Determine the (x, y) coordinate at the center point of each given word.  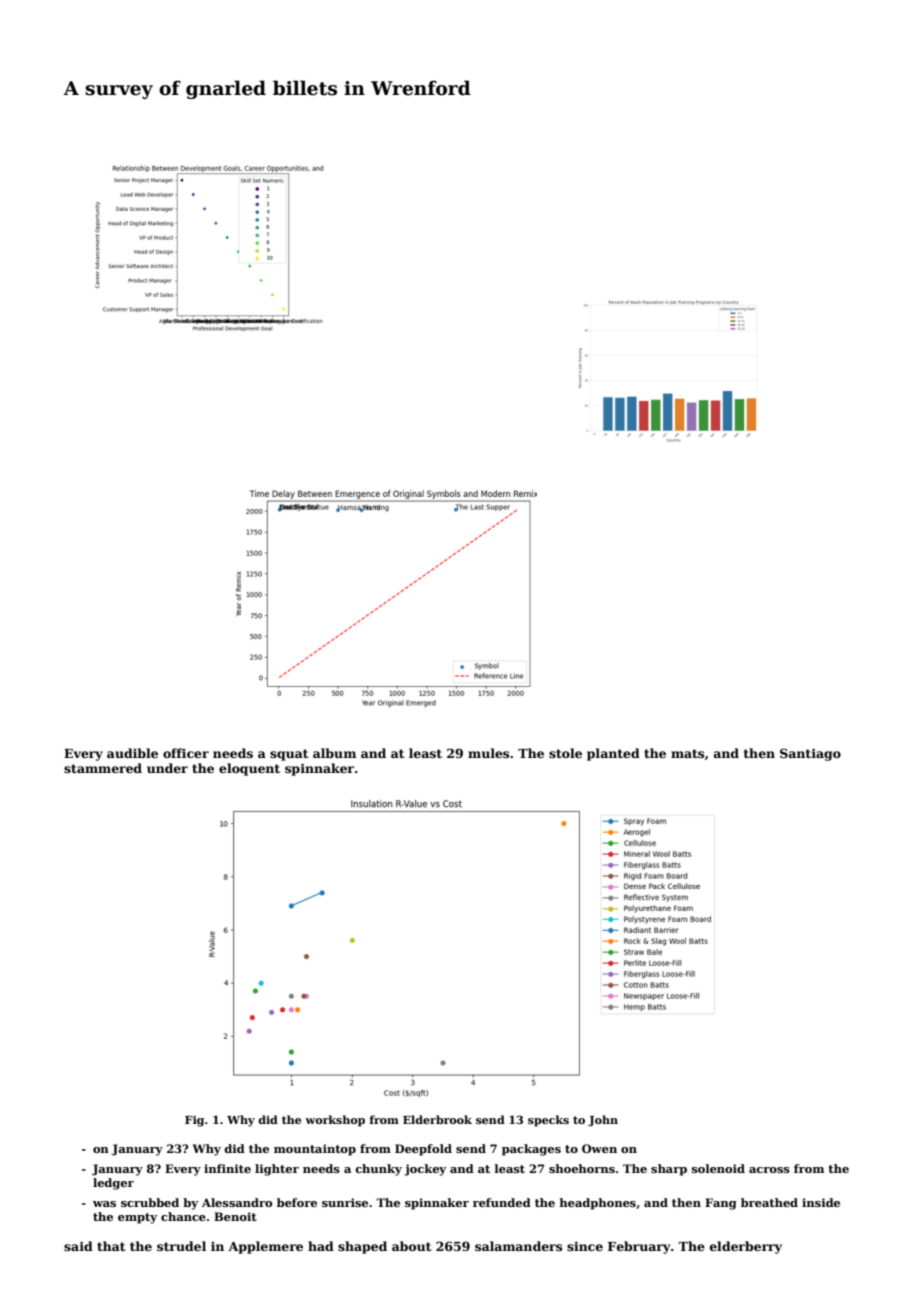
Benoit (235, 1216)
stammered (103, 768)
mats (687, 753)
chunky (378, 1170)
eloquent (249, 769)
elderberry (746, 1247)
